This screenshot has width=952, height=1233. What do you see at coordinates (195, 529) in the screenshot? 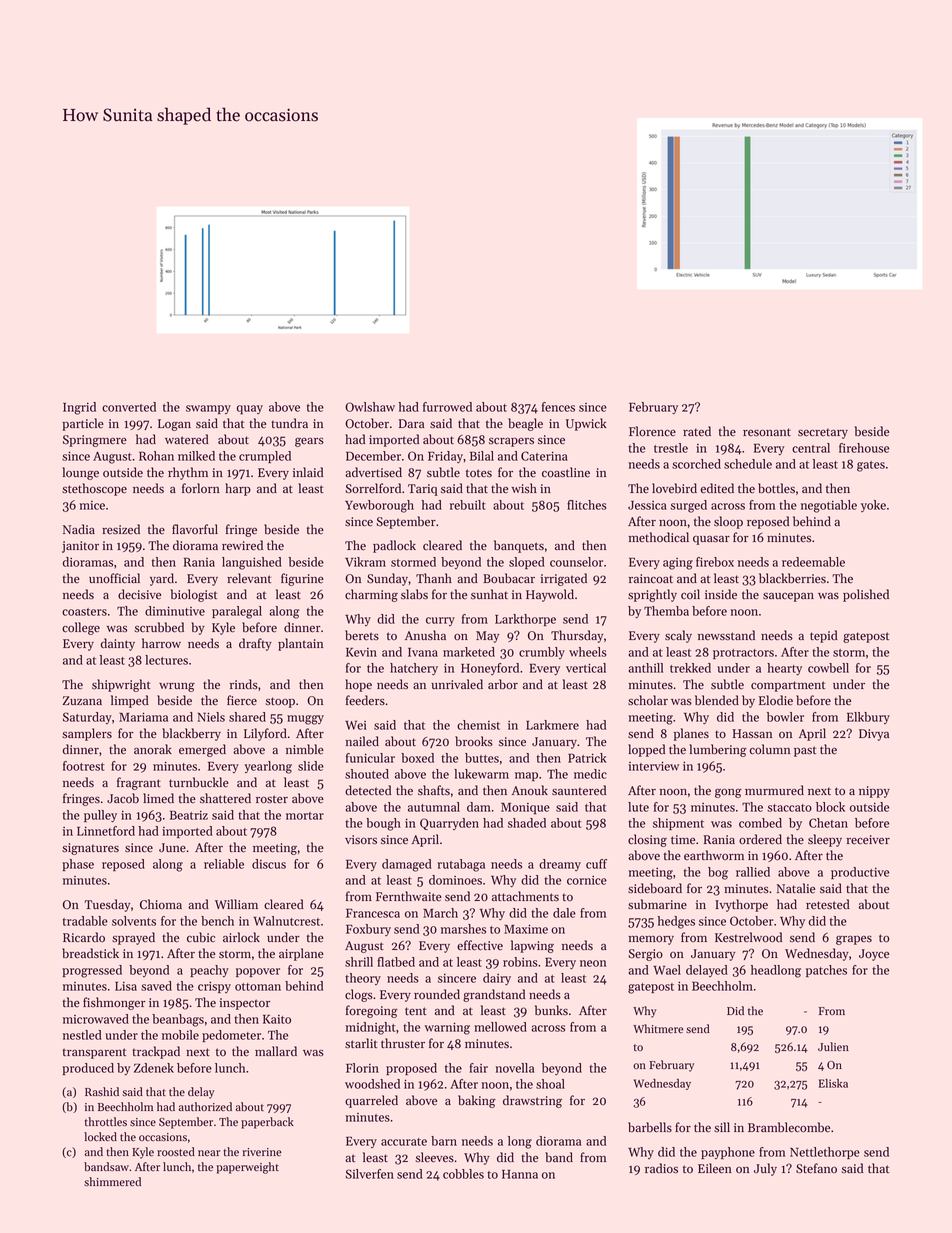
I see `flavorful` at bounding box center [195, 529].
